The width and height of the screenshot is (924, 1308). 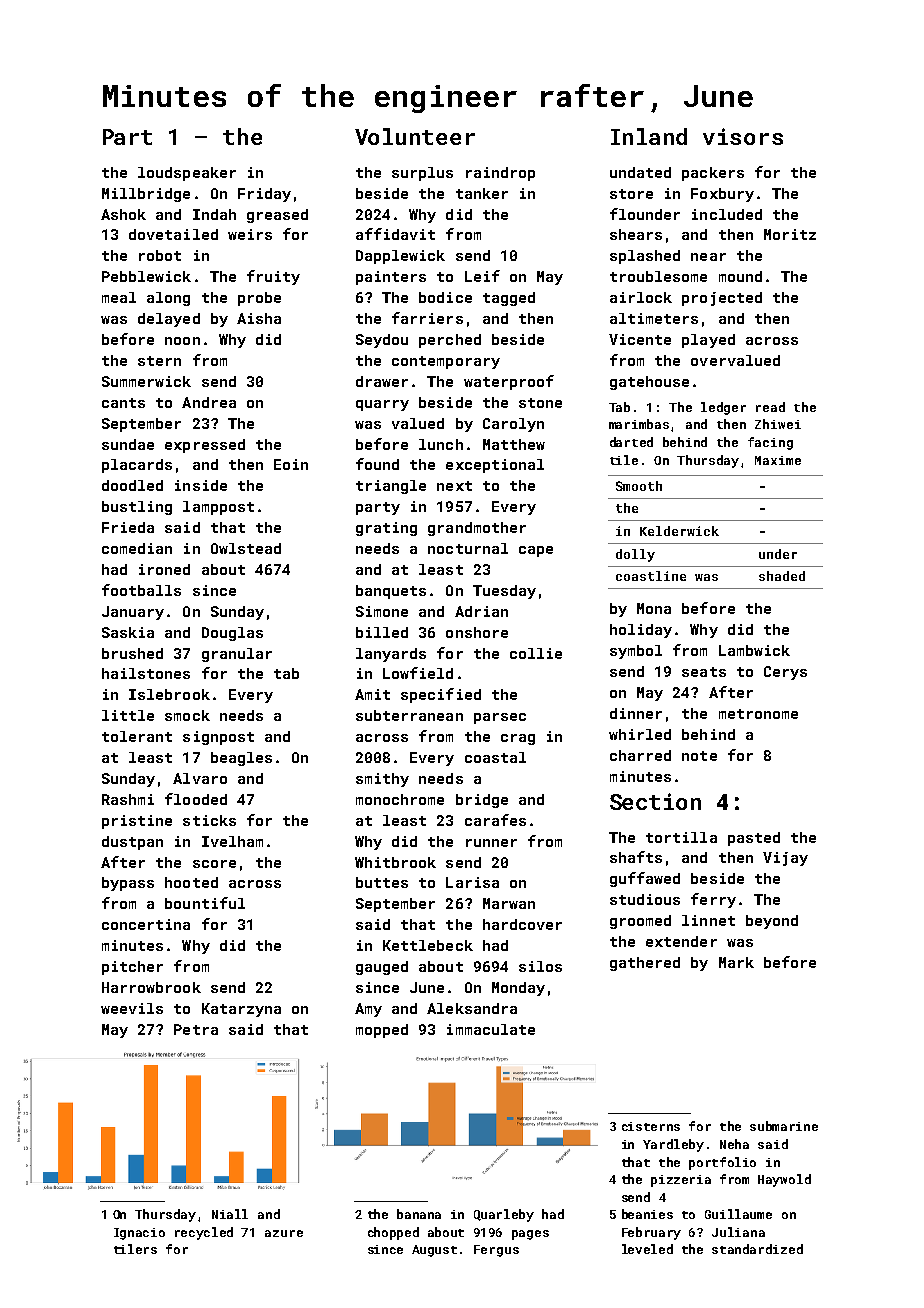 I want to click on greased, so click(x=277, y=216).
